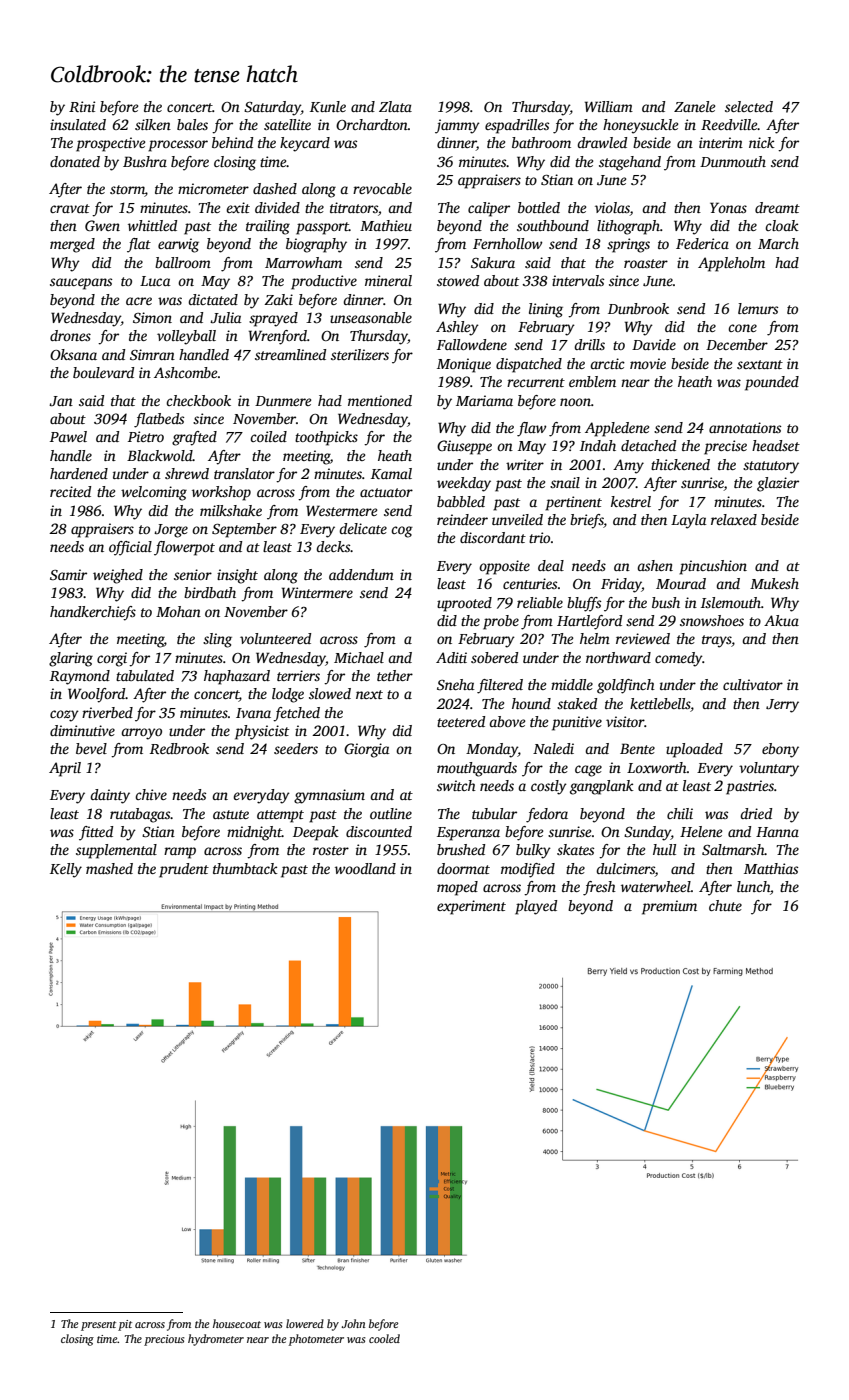 This screenshot has width=849, height=1400. Describe the element at coordinates (648, 445) in the screenshot. I see `detached` at that location.
